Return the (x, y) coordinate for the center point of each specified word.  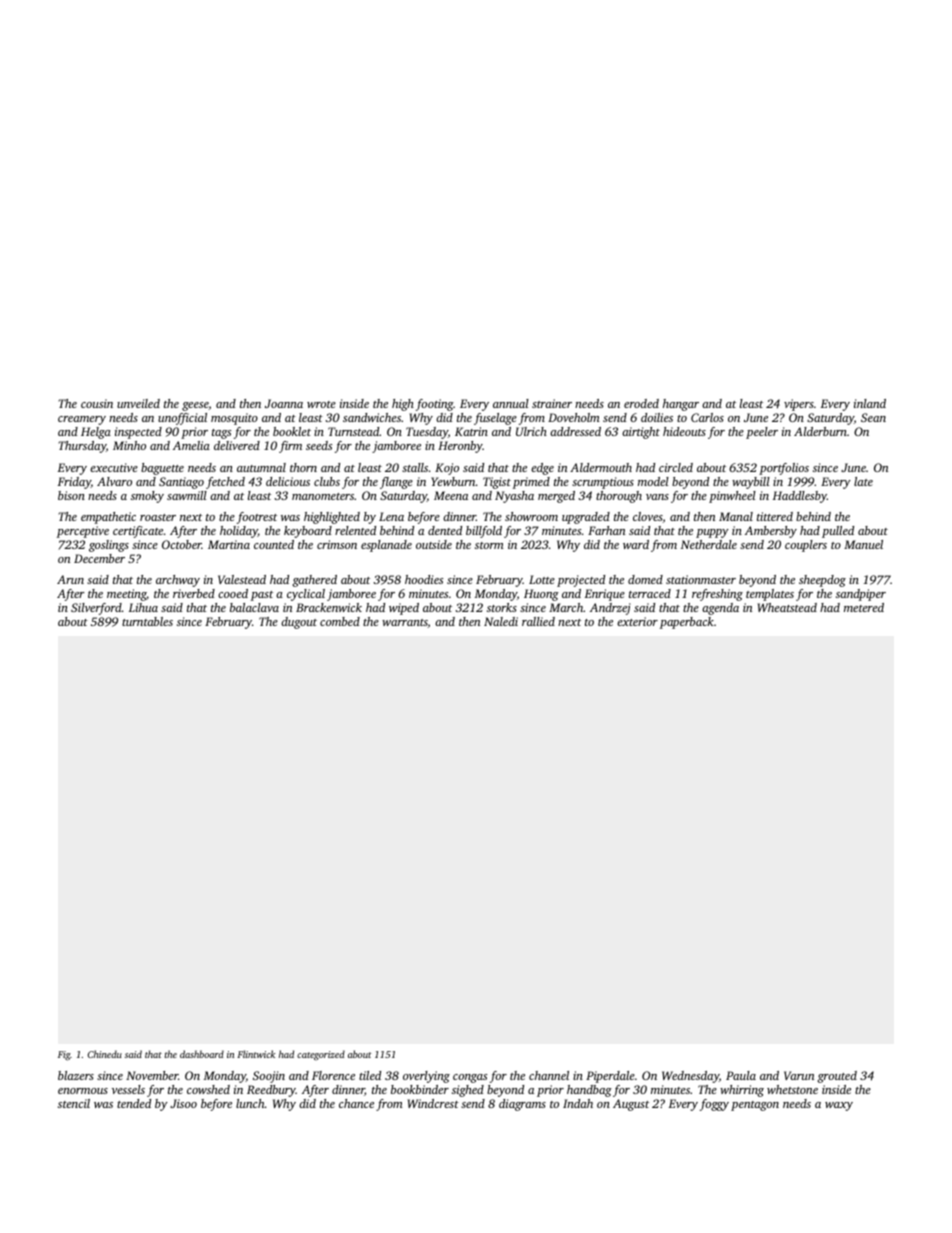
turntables (147, 621)
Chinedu (105, 1054)
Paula (741, 1075)
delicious (288, 481)
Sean (873, 417)
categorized (321, 1055)
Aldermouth (601, 467)
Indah (578, 1103)
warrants (405, 623)
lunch (250, 1103)
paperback (687, 623)
